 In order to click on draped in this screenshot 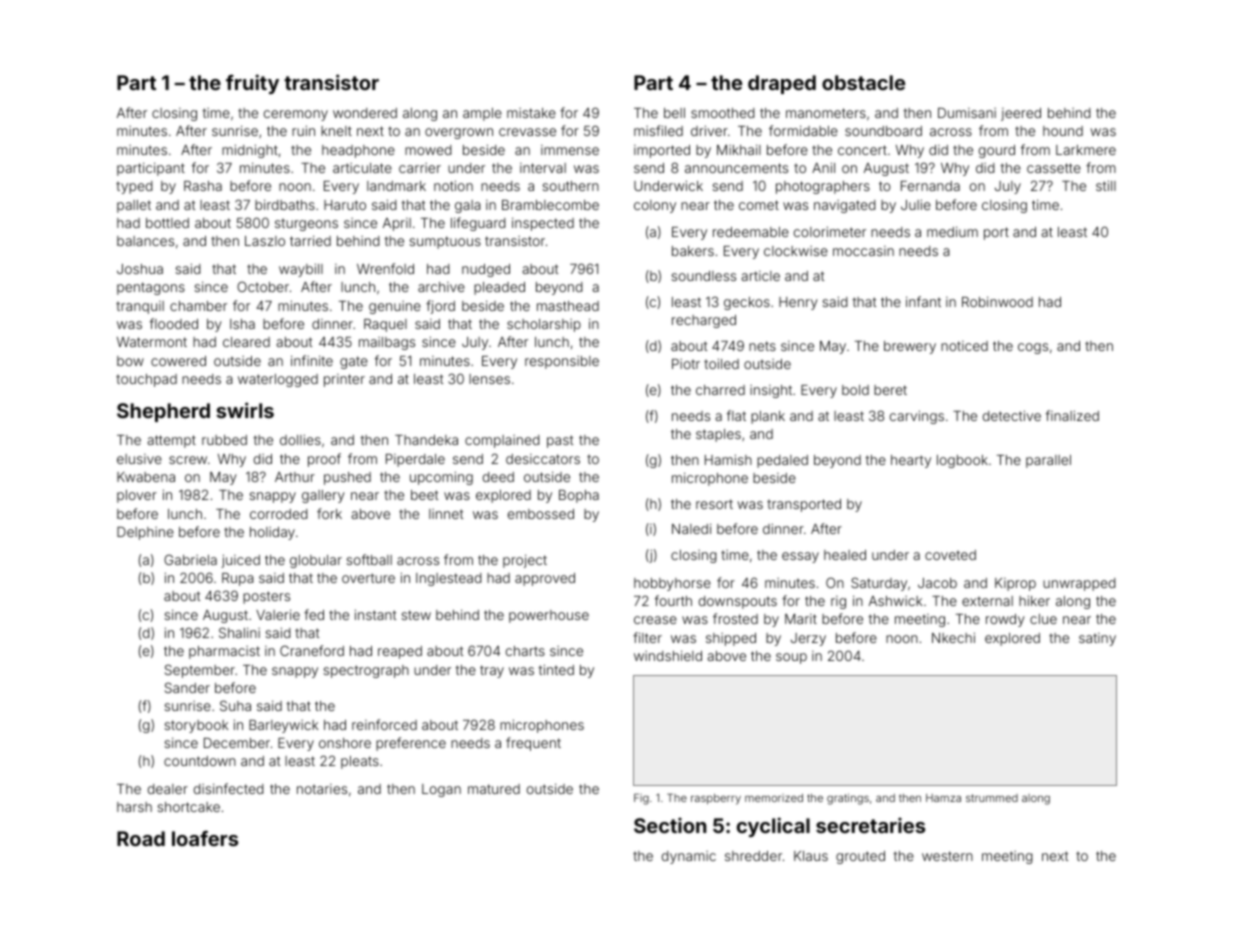, I will do `click(782, 84)`.
